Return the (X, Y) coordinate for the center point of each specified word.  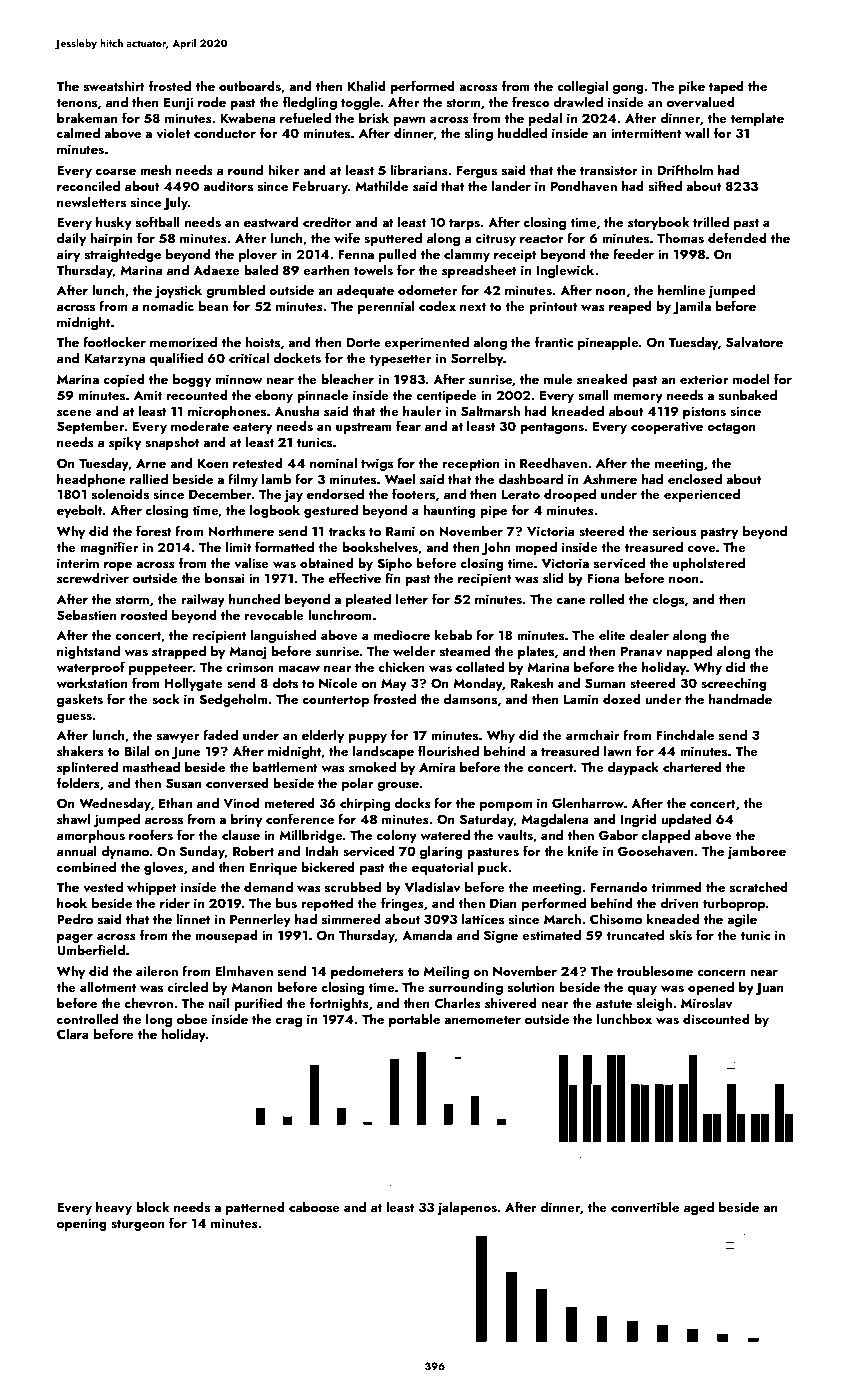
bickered (328, 866)
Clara (73, 1033)
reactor (542, 239)
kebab (453, 634)
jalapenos (467, 1208)
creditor (327, 221)
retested (258, 463)
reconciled (88, 185)
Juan (769, 988)
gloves (164, 868)
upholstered (709, 564)
